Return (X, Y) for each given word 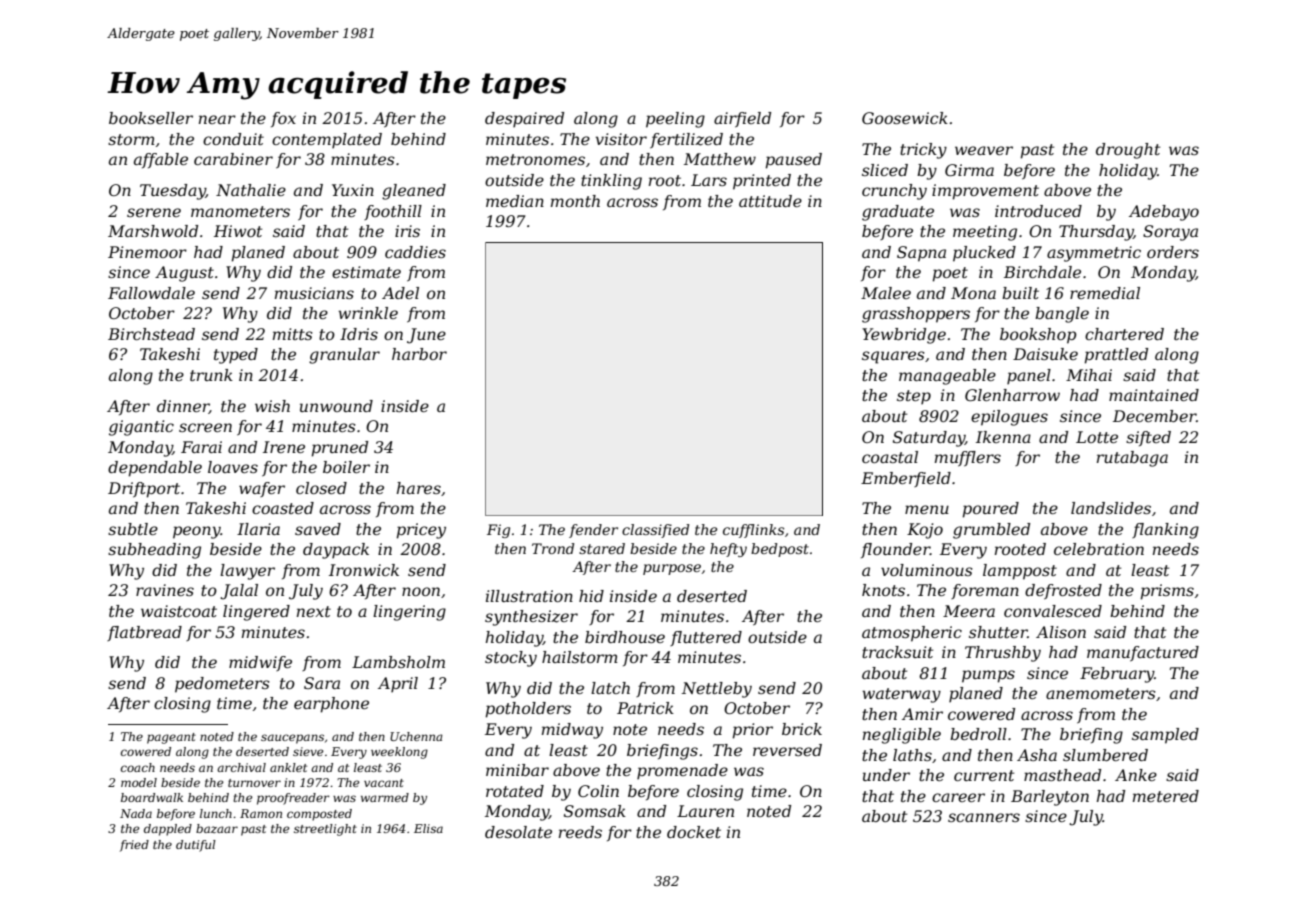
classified (655, 531)
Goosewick (905, 118)
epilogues (1009, 418)
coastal (890, 457)
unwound (336, 406)
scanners (984, 817)
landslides (1111, 508)
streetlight (325, 830)
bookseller (151, 118)
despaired (524, 120)
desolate (518, 832)
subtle (133, 529)
